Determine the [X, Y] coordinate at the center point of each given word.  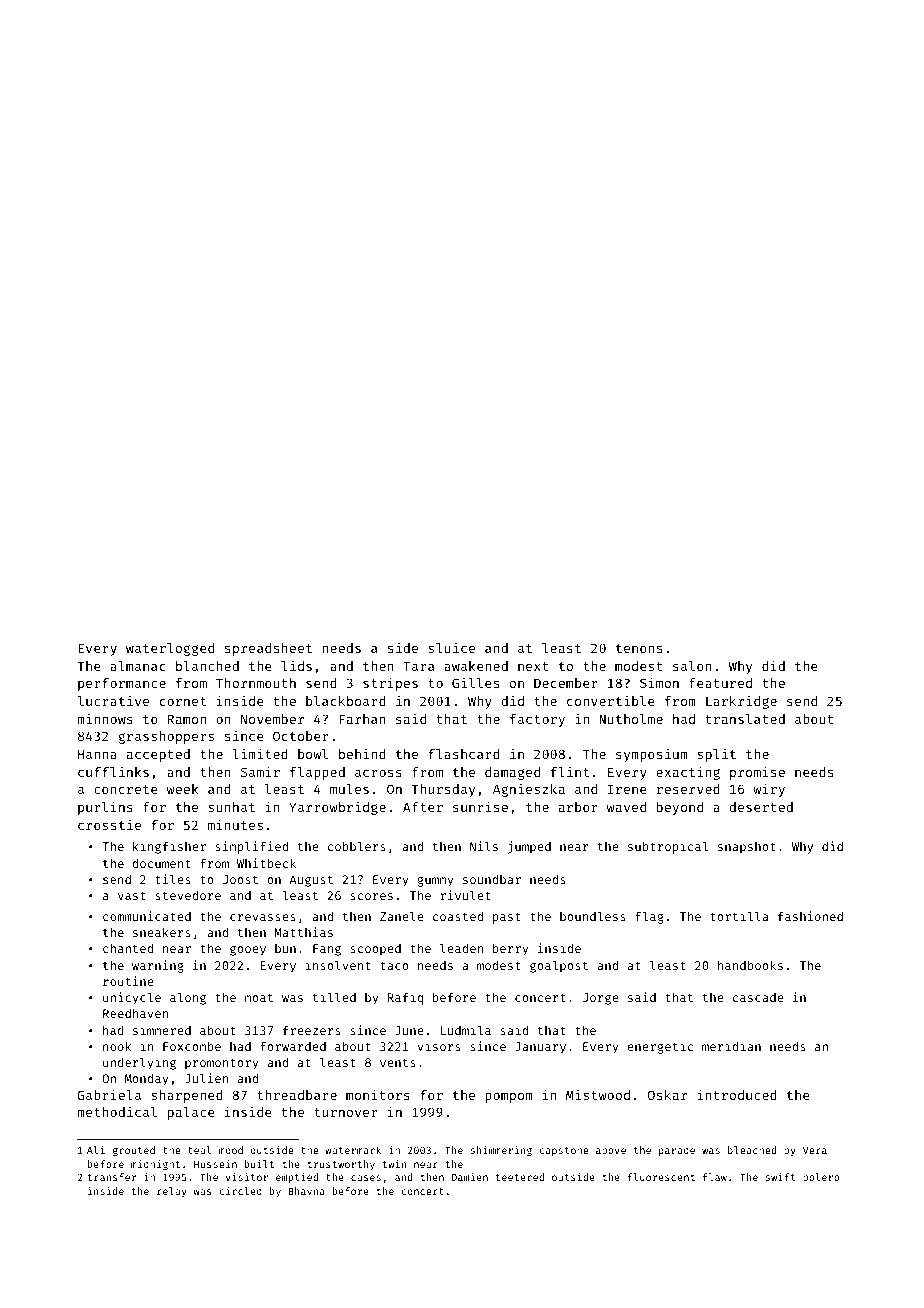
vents [398, 1063]
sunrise [480, 806]
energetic [660, 1047]
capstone [563, 1151]
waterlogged [170, 649]
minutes [235, 824]
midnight [155, 1165]
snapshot [747, 848]
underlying [139, 1063]
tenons [639, 648]
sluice [451, 647]
